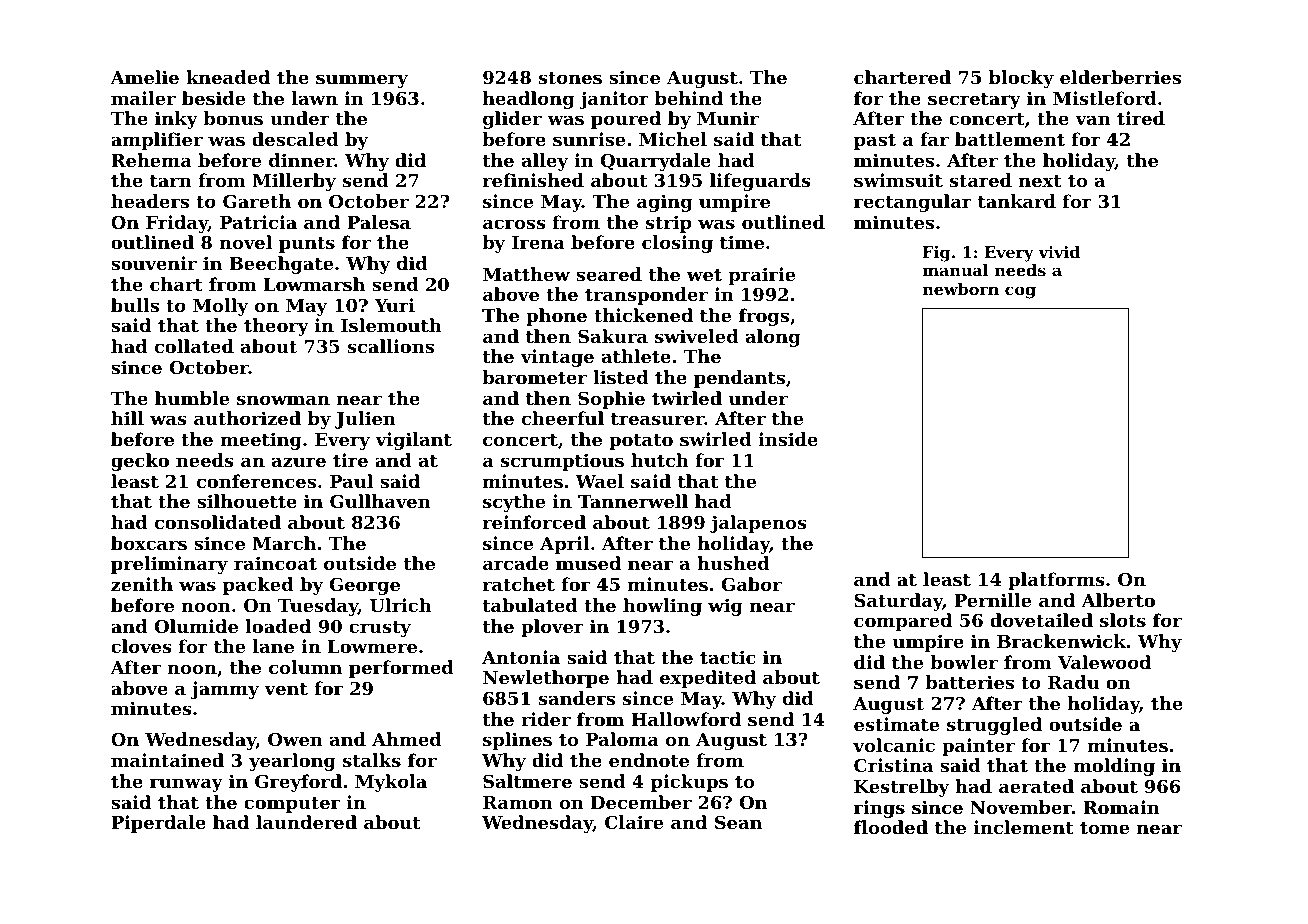 Image resolution: width=1308 pixels, height=924 pixels. I want to click on scallions, so click(391, 346).
